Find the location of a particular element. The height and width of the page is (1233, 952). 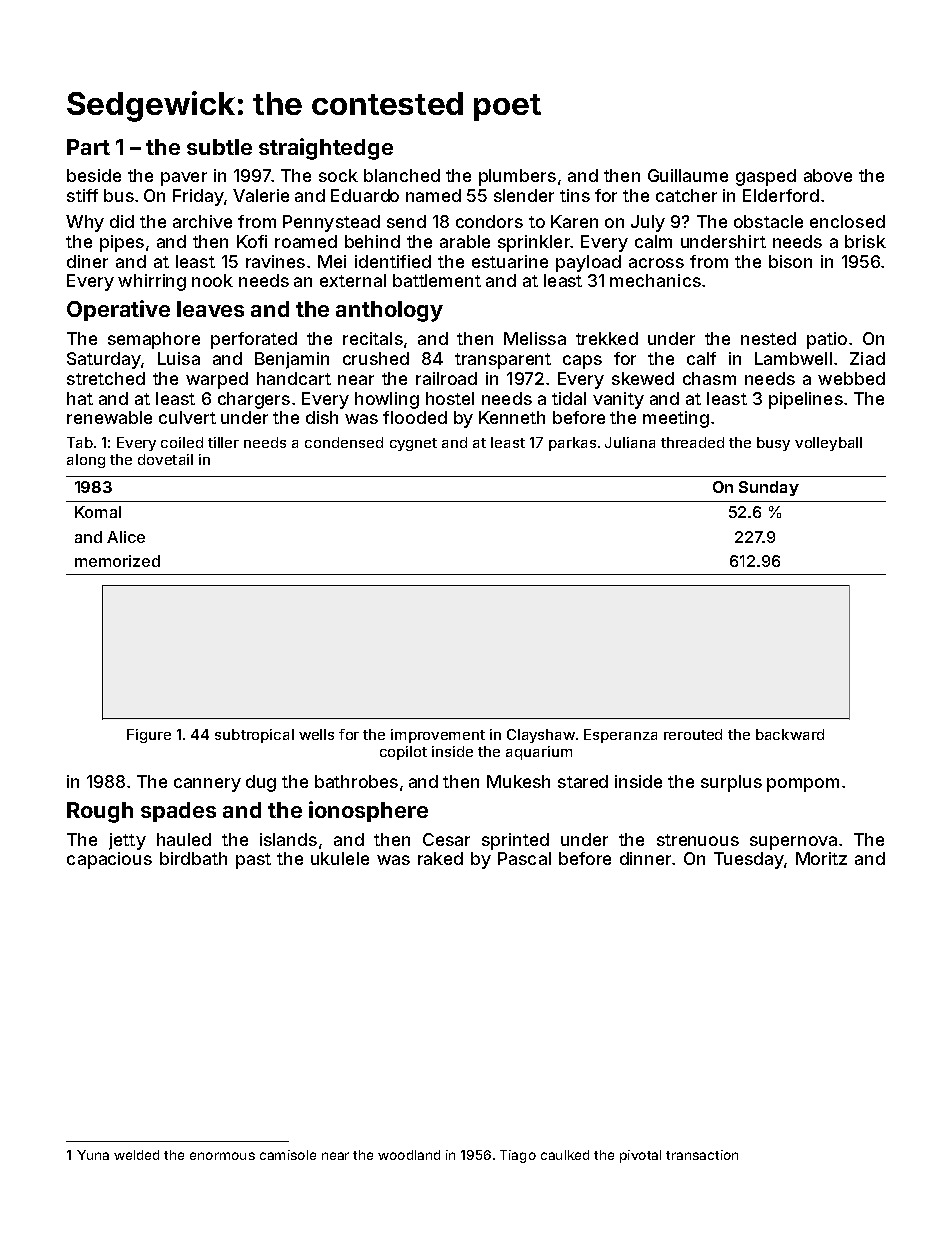

battlement is located at coordinates (437, 280).
